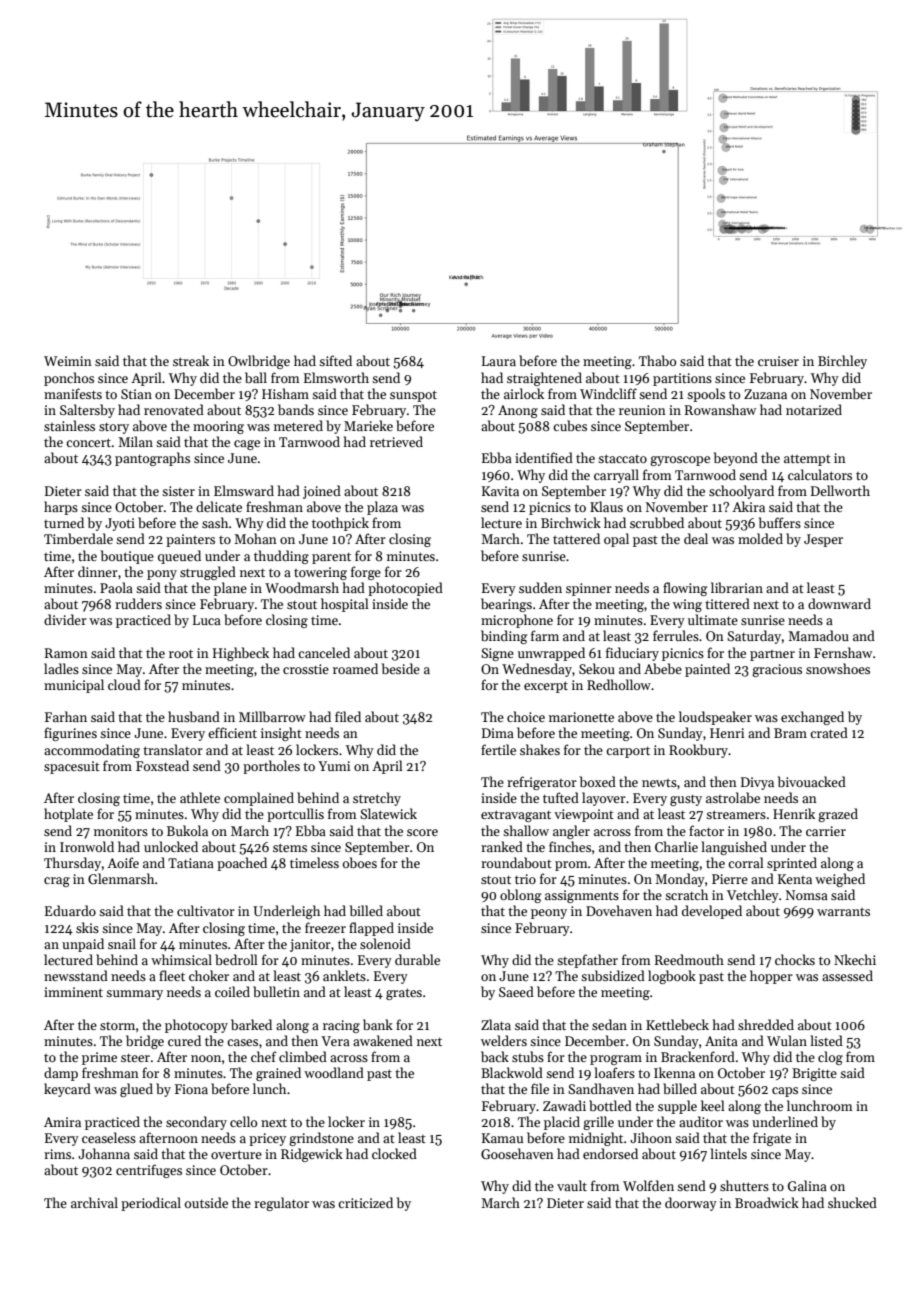 The height and width of the screenshot is (1308, 924). I want to click on Tatiana, so click(191, 863).
